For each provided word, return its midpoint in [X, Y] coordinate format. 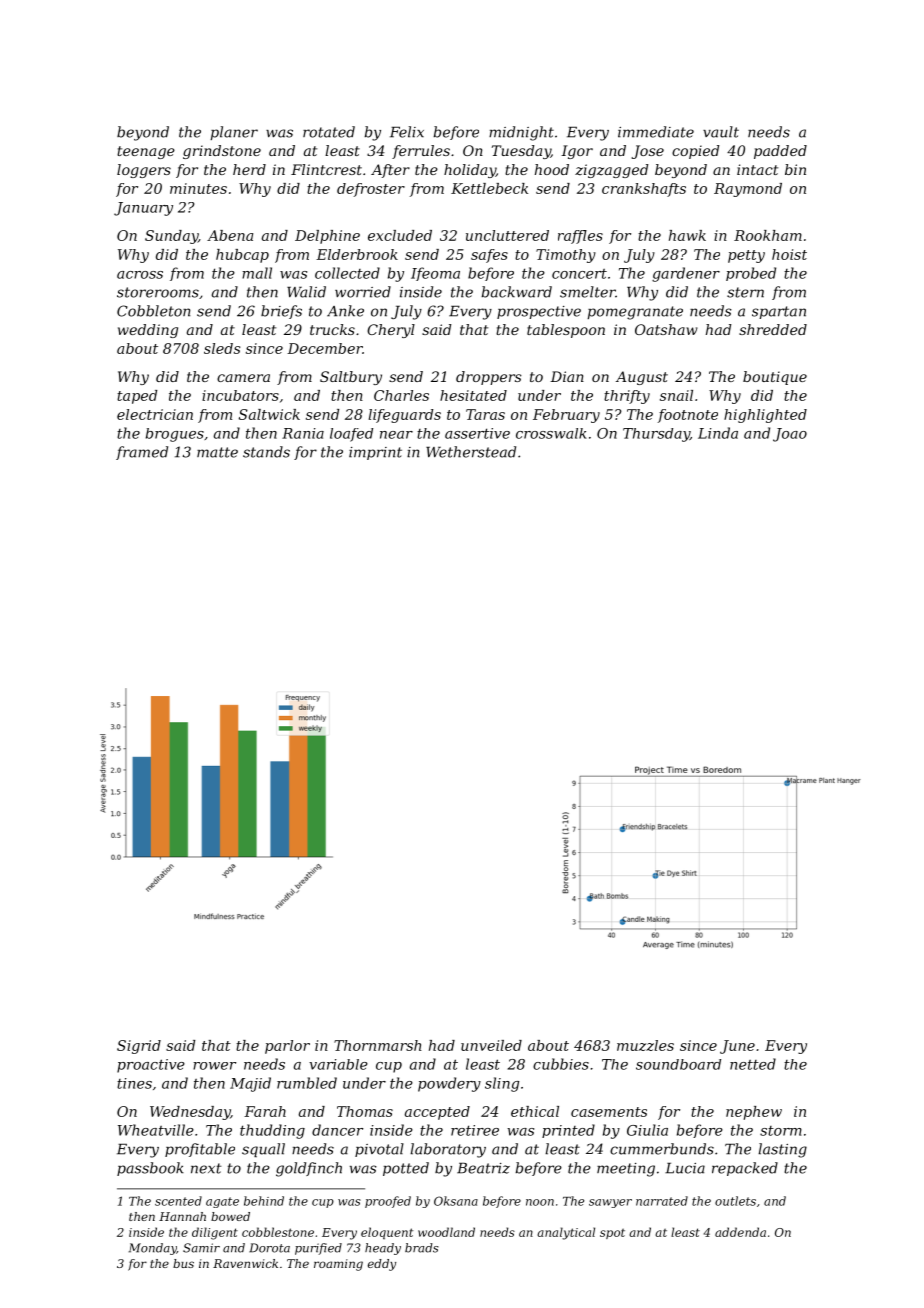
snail [676, 395]
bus [183, 1263]
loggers [144, 171]
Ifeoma [435, 274]
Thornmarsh [378, 1045]
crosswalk [551, 433]
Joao [790, 435]
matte [217, 452]
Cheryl [391, 331]
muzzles [645, 1045]
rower [214, 1066]
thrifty [627, 397]
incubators [240, 395]
